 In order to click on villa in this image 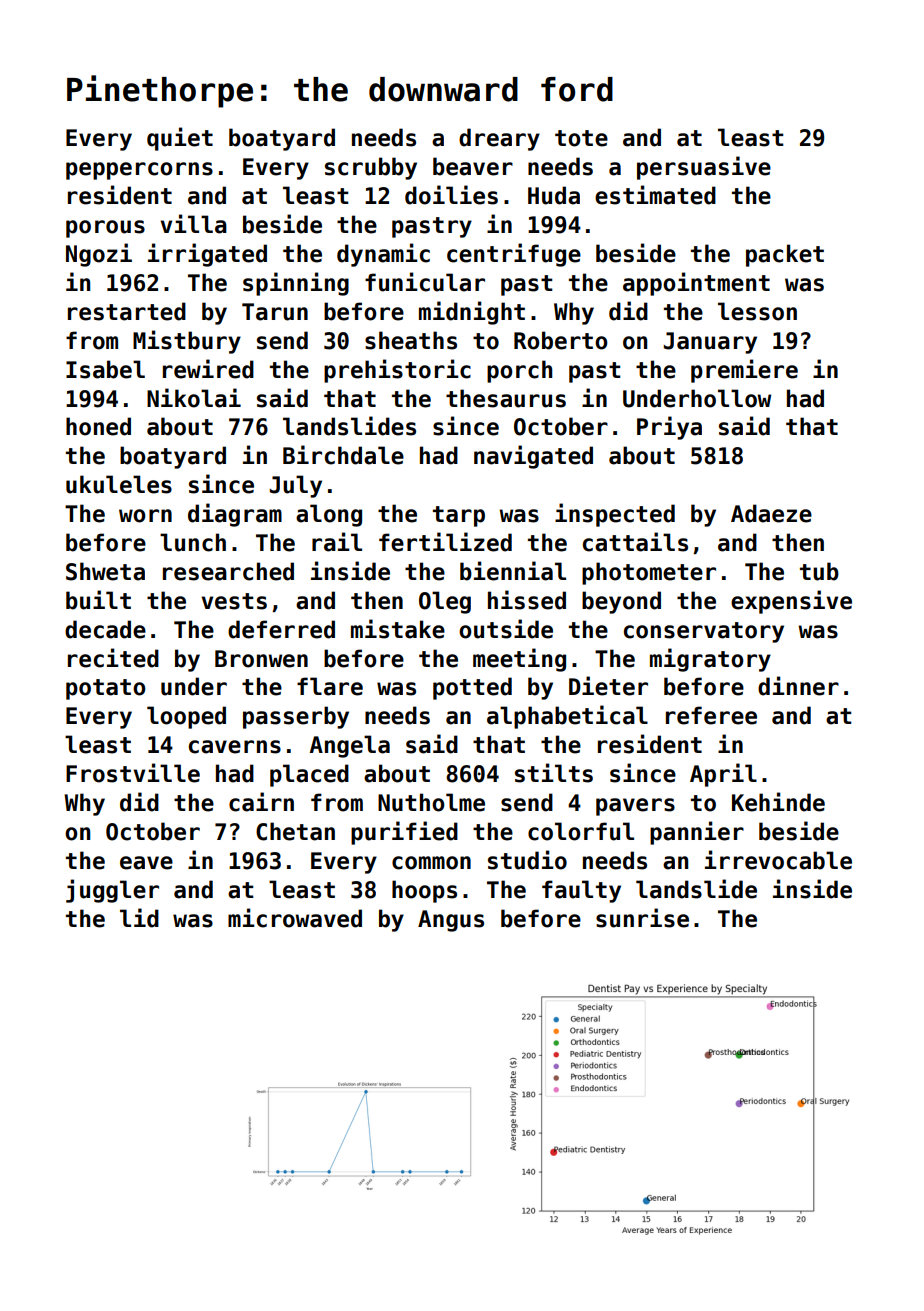, I will do `click(193, 224)`.
